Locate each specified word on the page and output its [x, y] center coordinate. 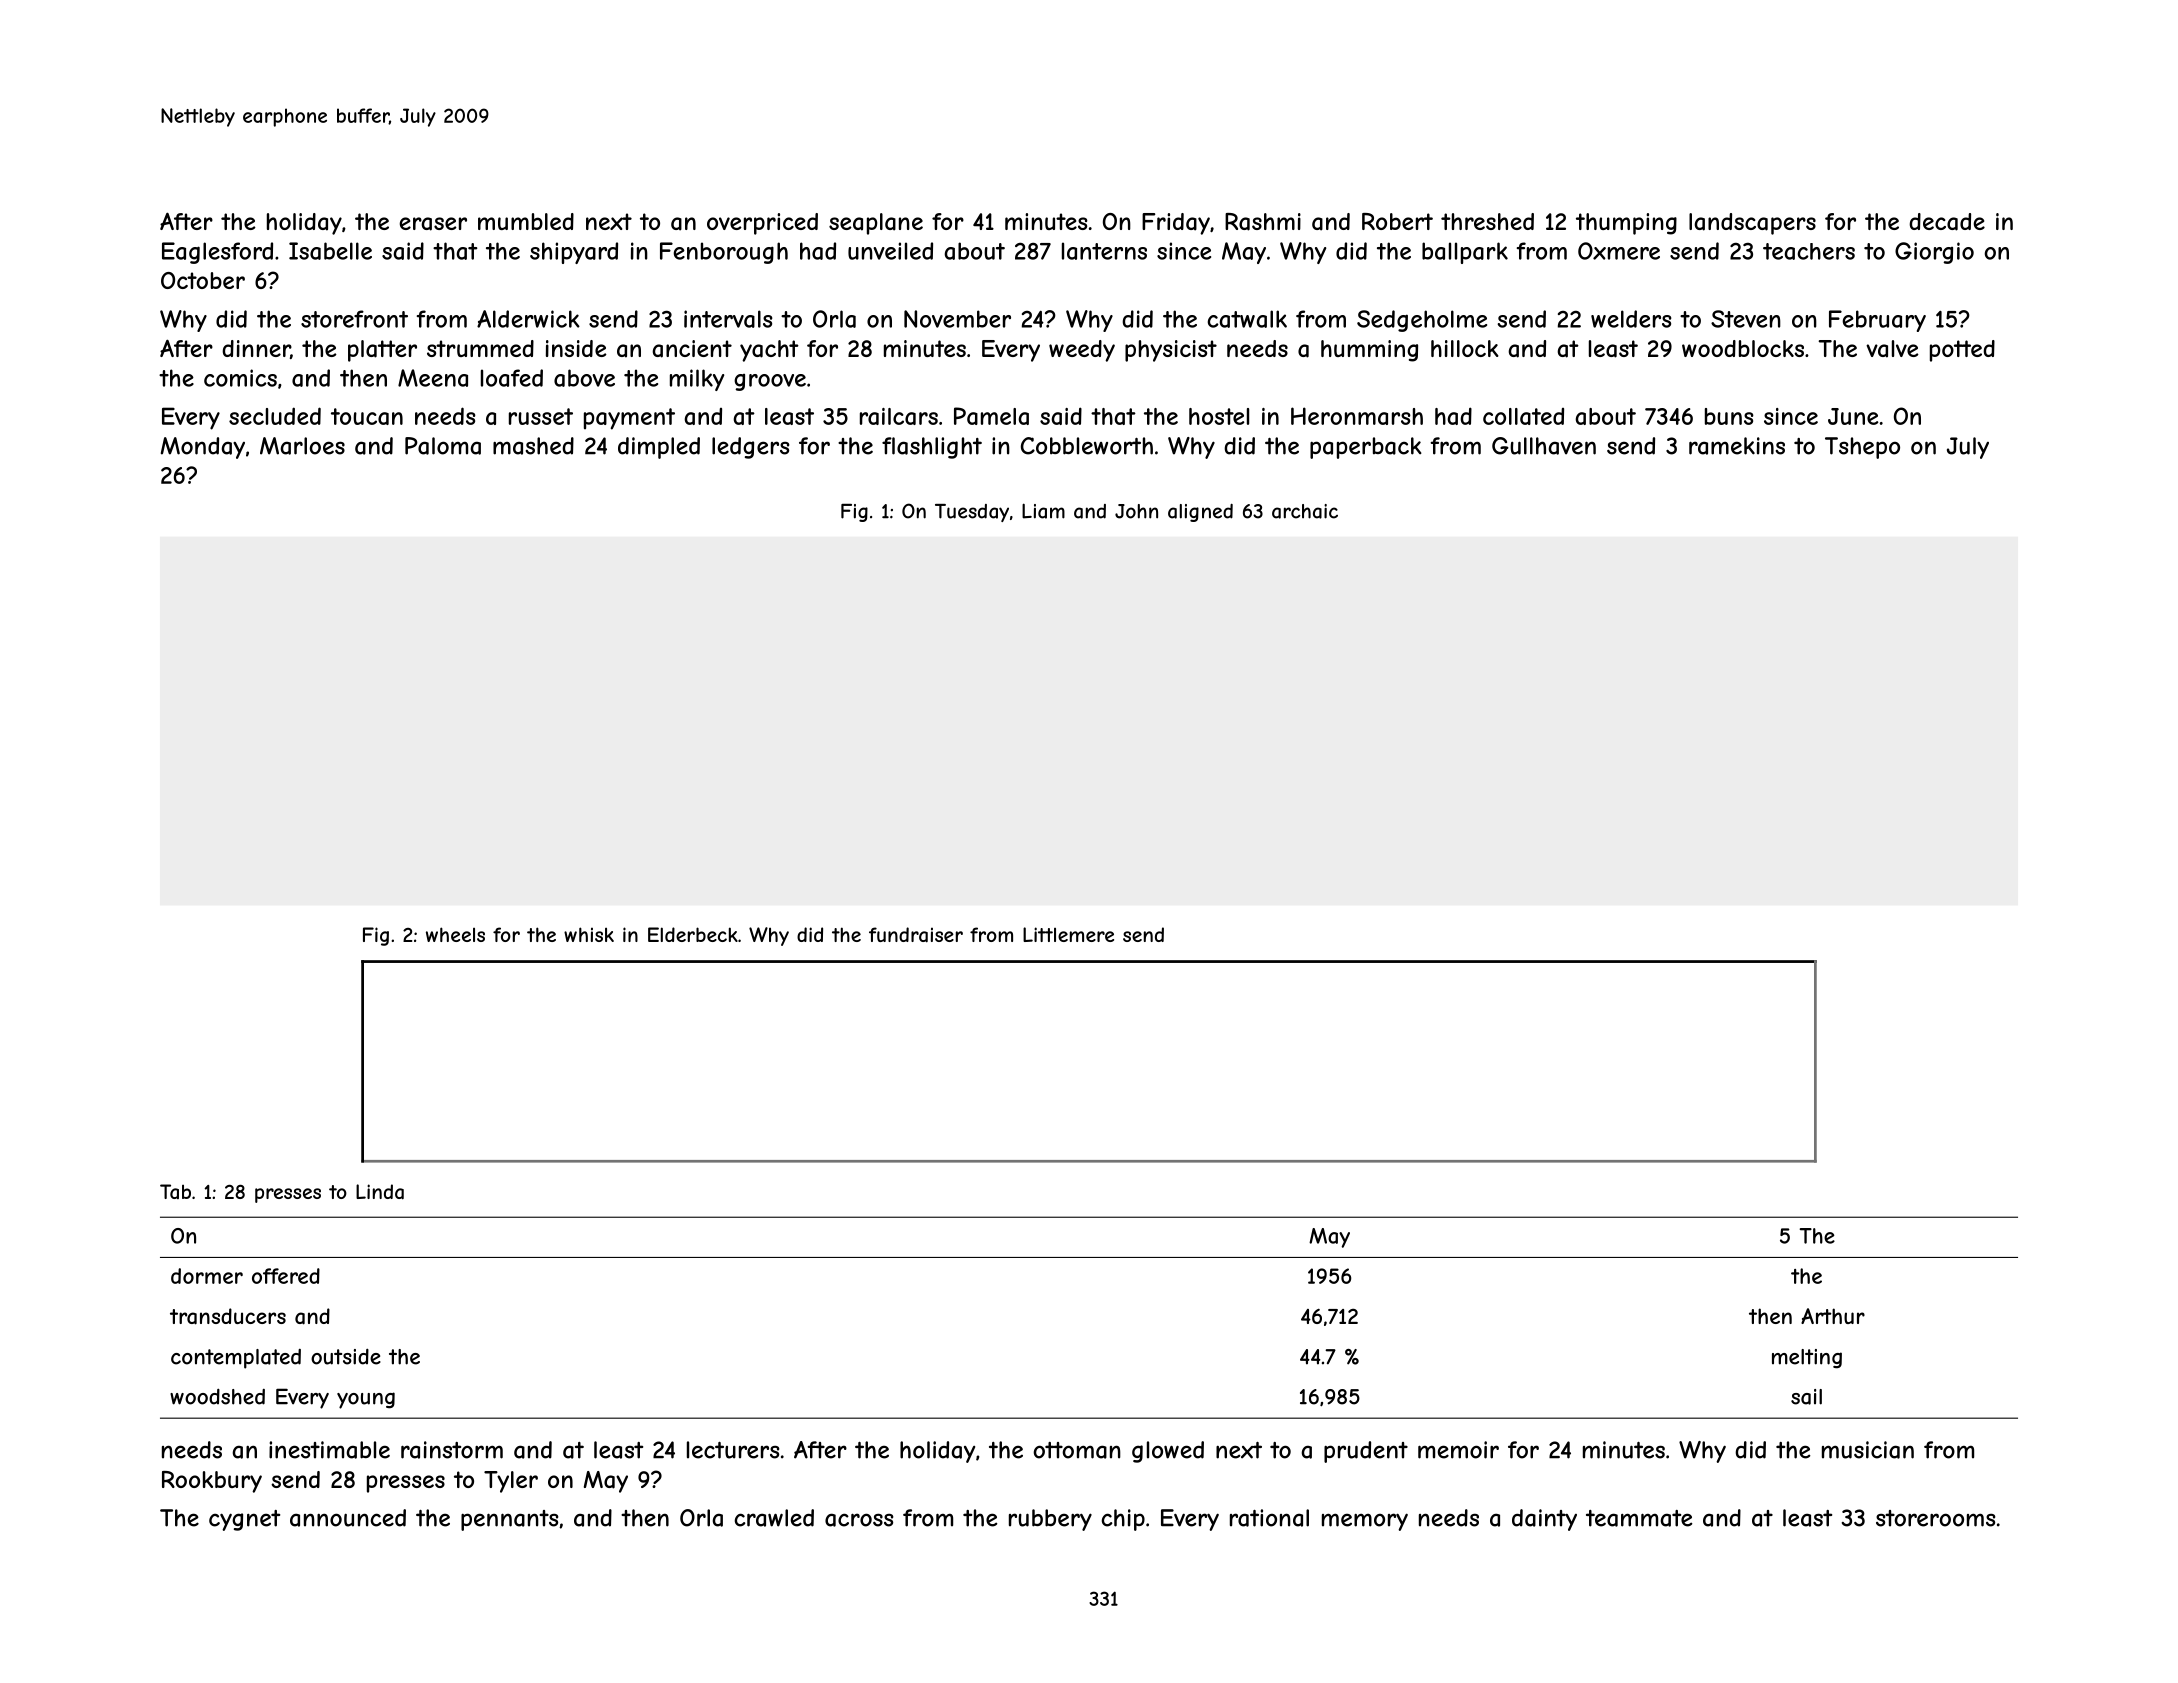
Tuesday [972, 513]
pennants [510, 1520]
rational [1269, 1518]
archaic [1305, 511]
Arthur [1833, 1316]
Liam [1043, 511]
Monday [203, 448]
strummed [480, 348]
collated [1523, 416]
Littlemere [1068, 934]
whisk [589, 934]
